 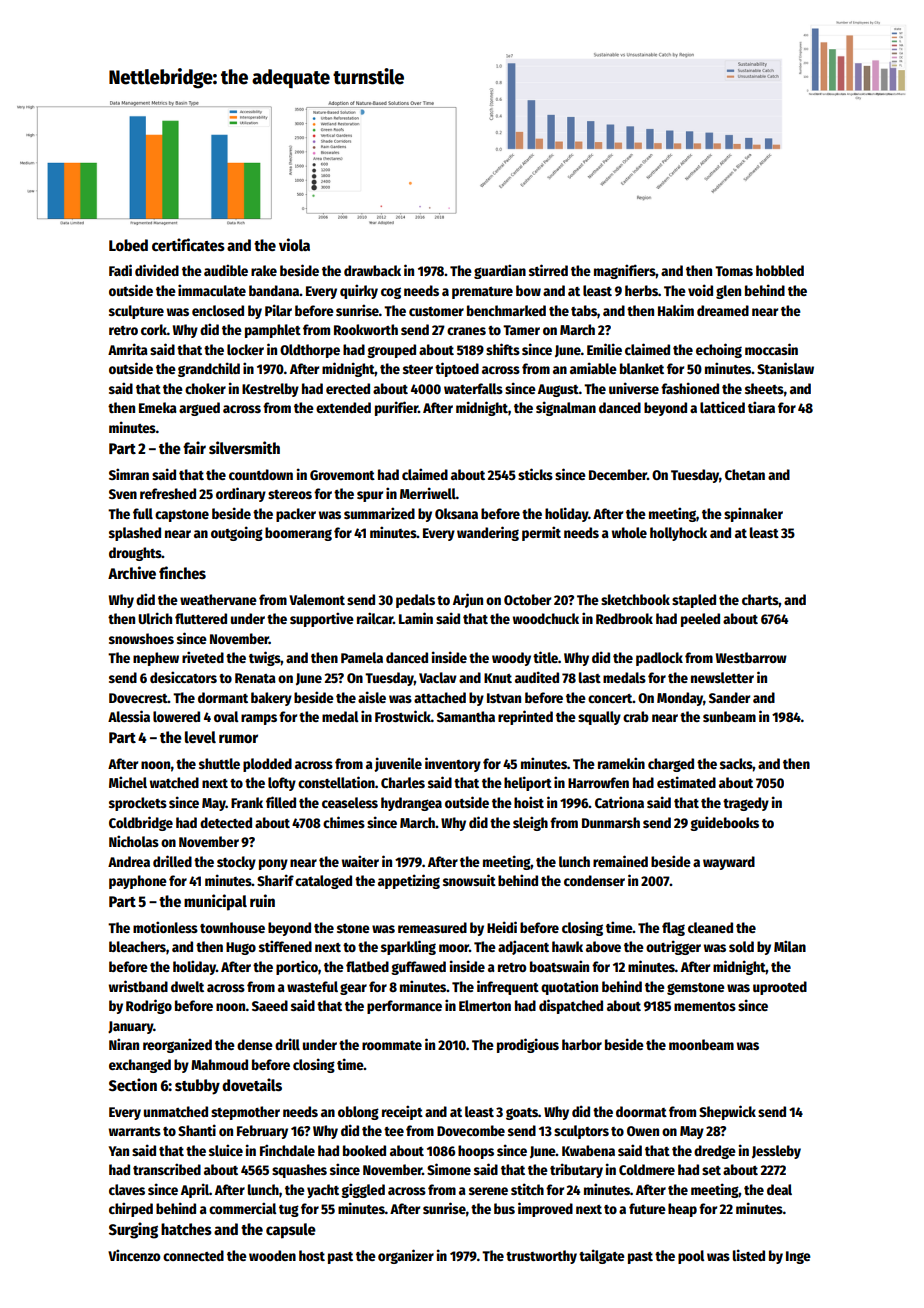 I want to click on customer, so click(x=436, y=311).
